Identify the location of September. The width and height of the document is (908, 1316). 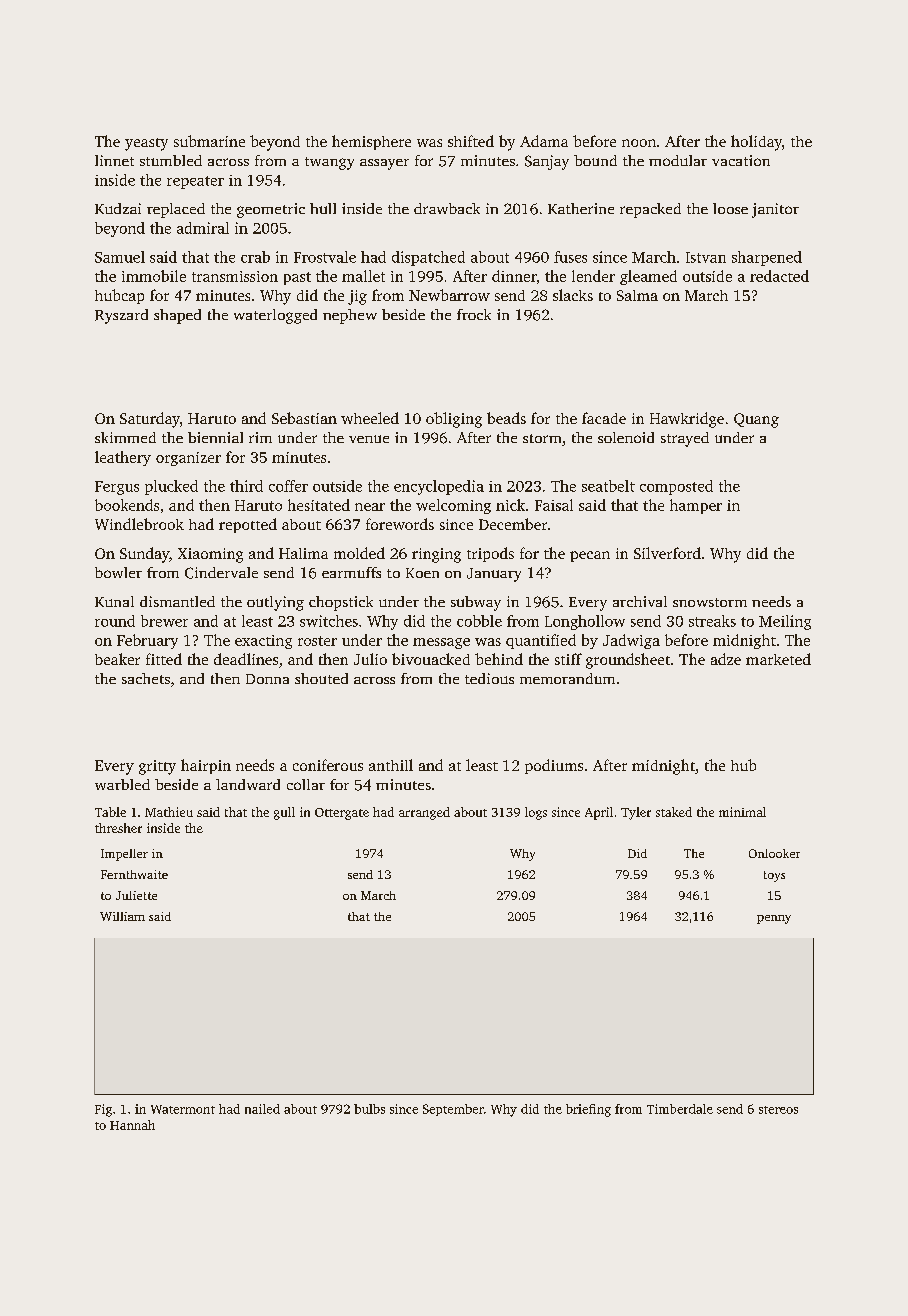
(453, 1110).
